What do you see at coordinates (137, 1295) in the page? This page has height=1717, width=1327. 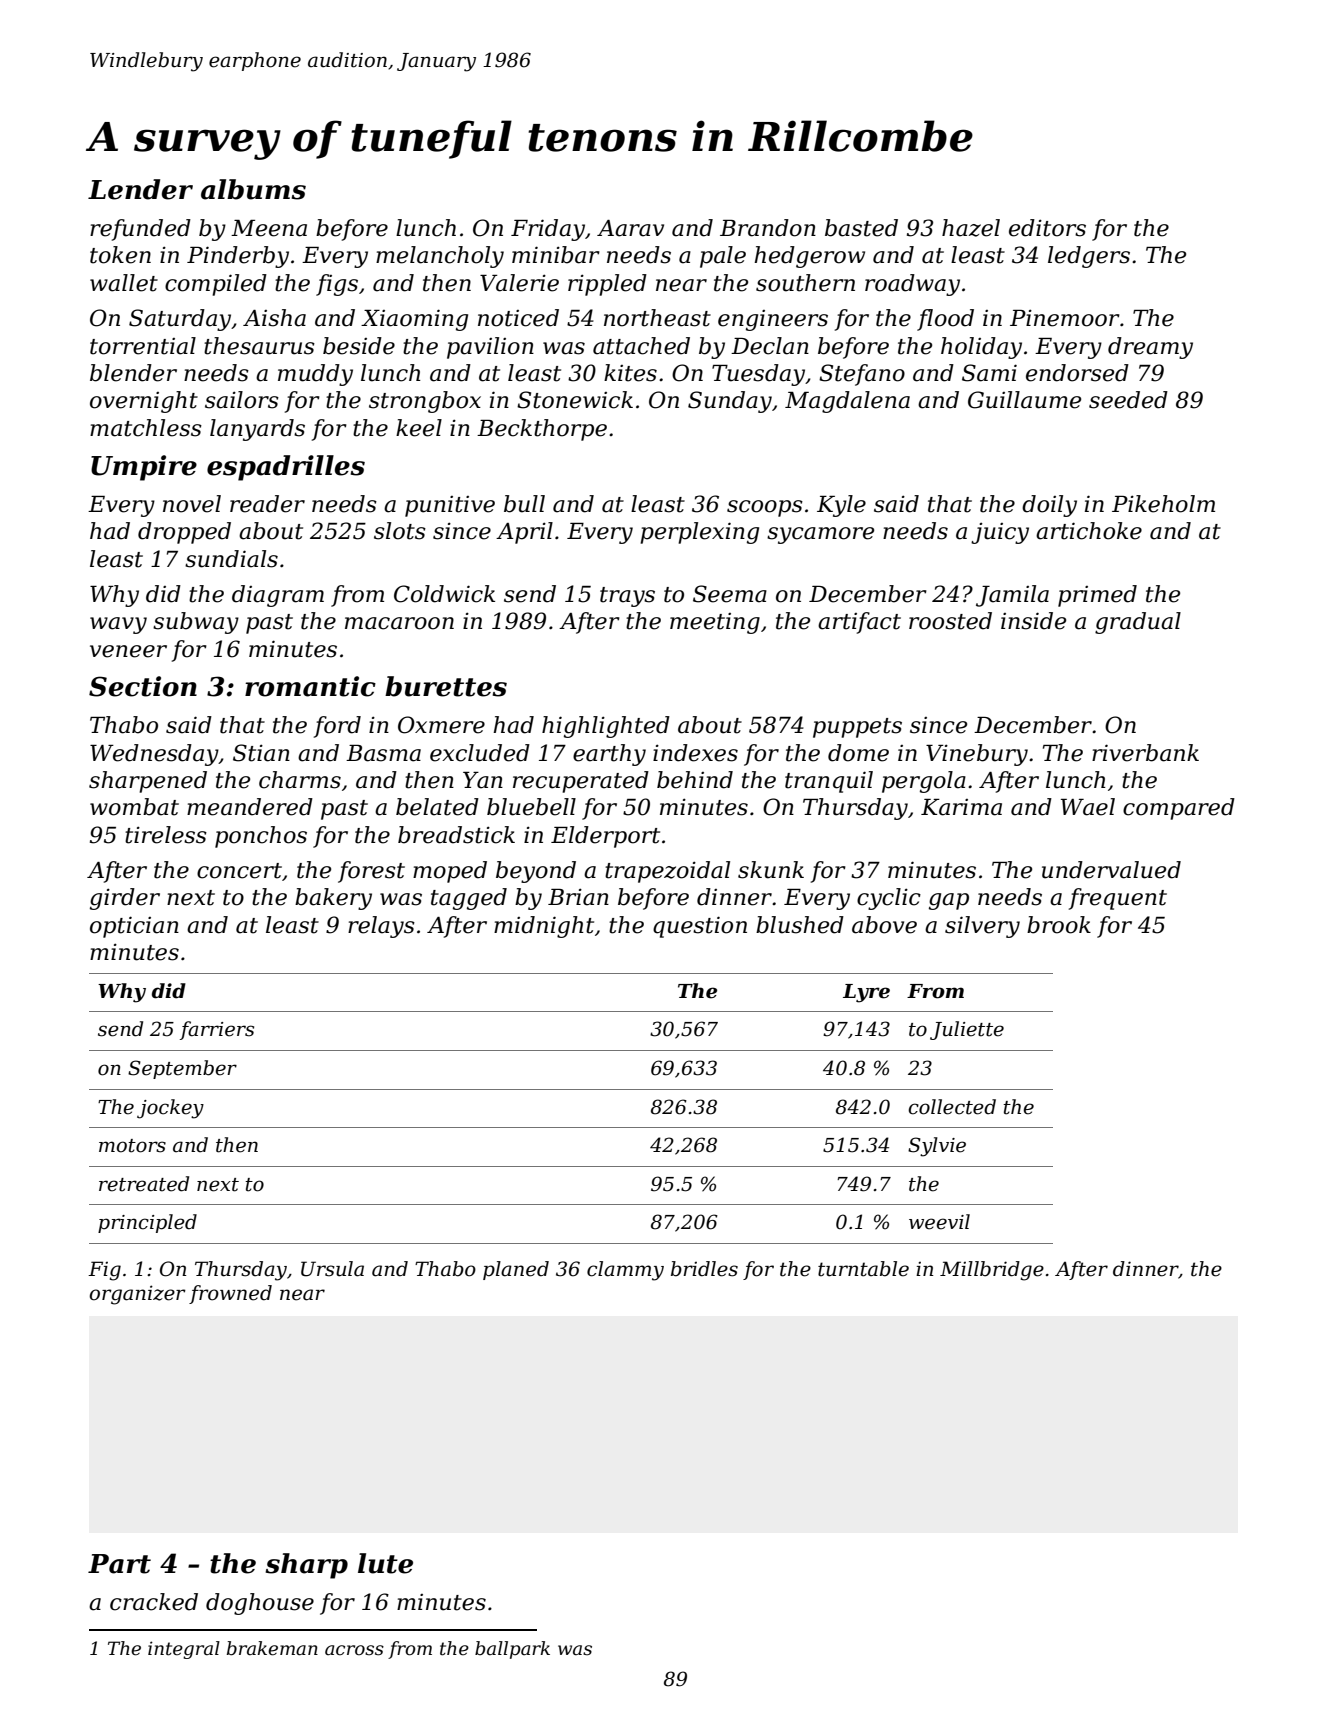 I see `organizer` at bounding box center [137, 1295].
